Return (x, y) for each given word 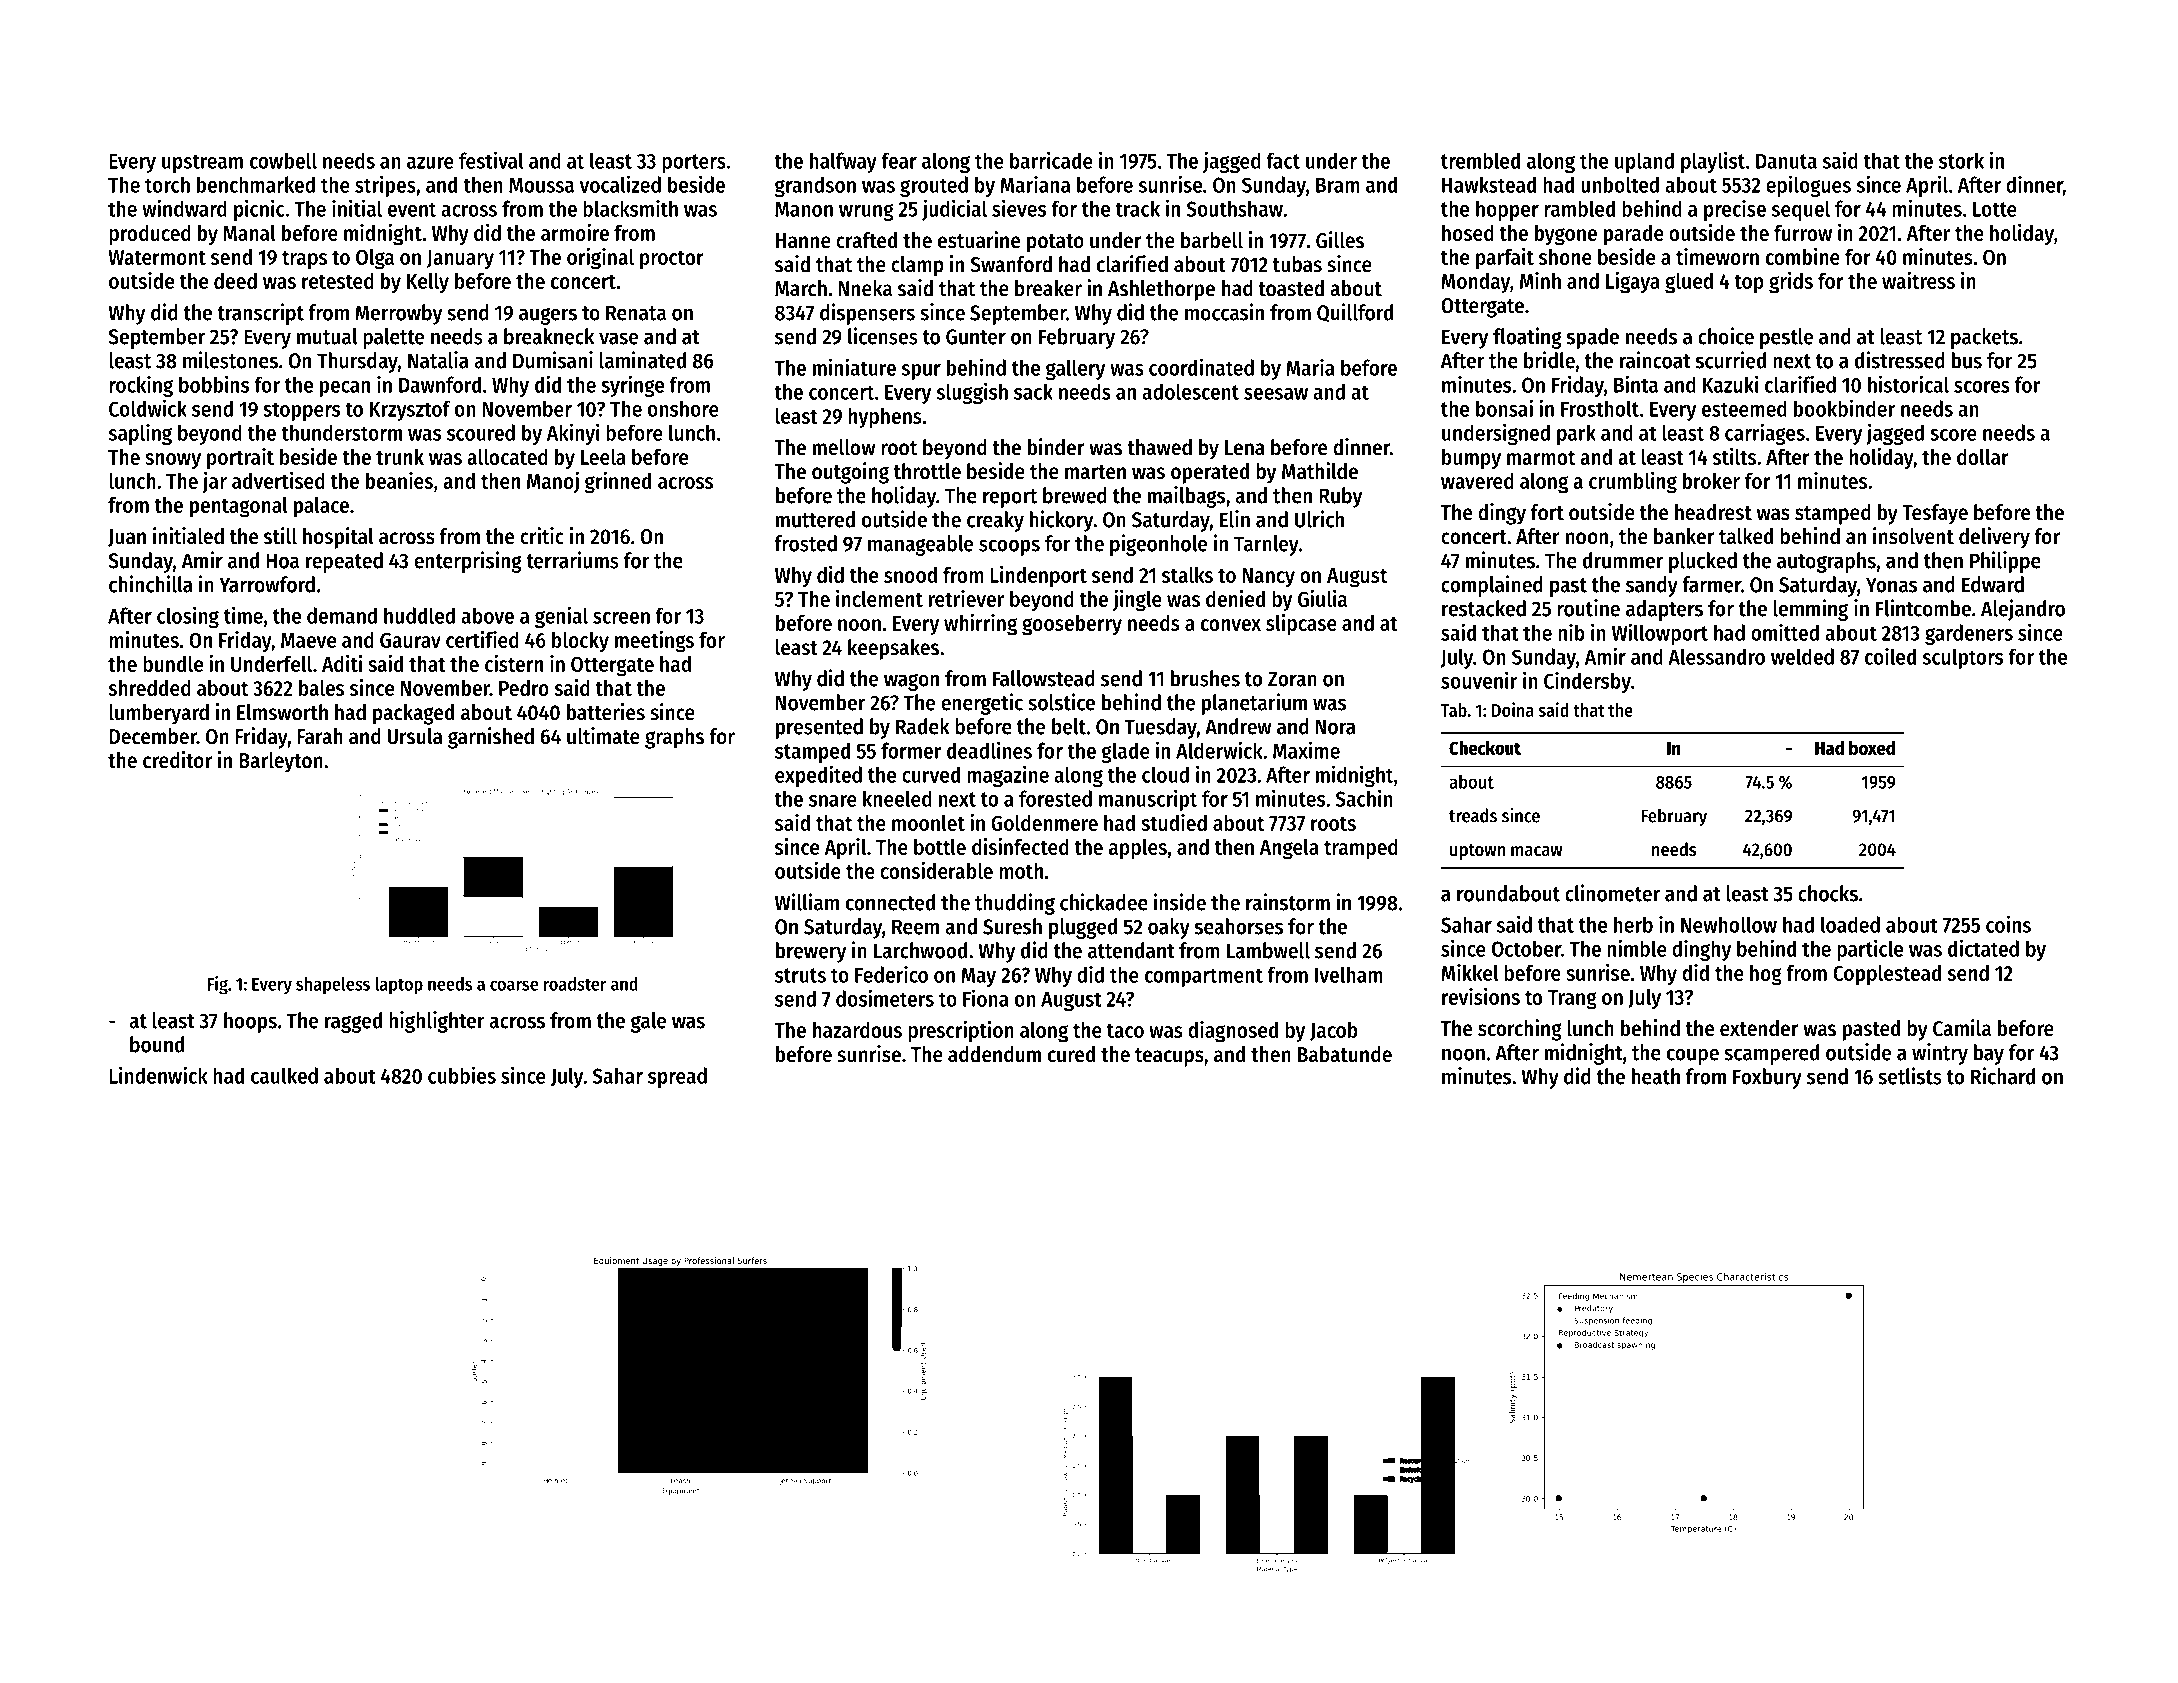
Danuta (1786, 161)
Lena (1245, 448)
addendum (994, 1054)
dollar (1983, 456)
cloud (1165, 774)
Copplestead (1887, 975)
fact (1283, 160)
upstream (202, 163)
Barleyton (281, 762)
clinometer (1612, 893)
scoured (481, 432)
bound (157, 1044)
